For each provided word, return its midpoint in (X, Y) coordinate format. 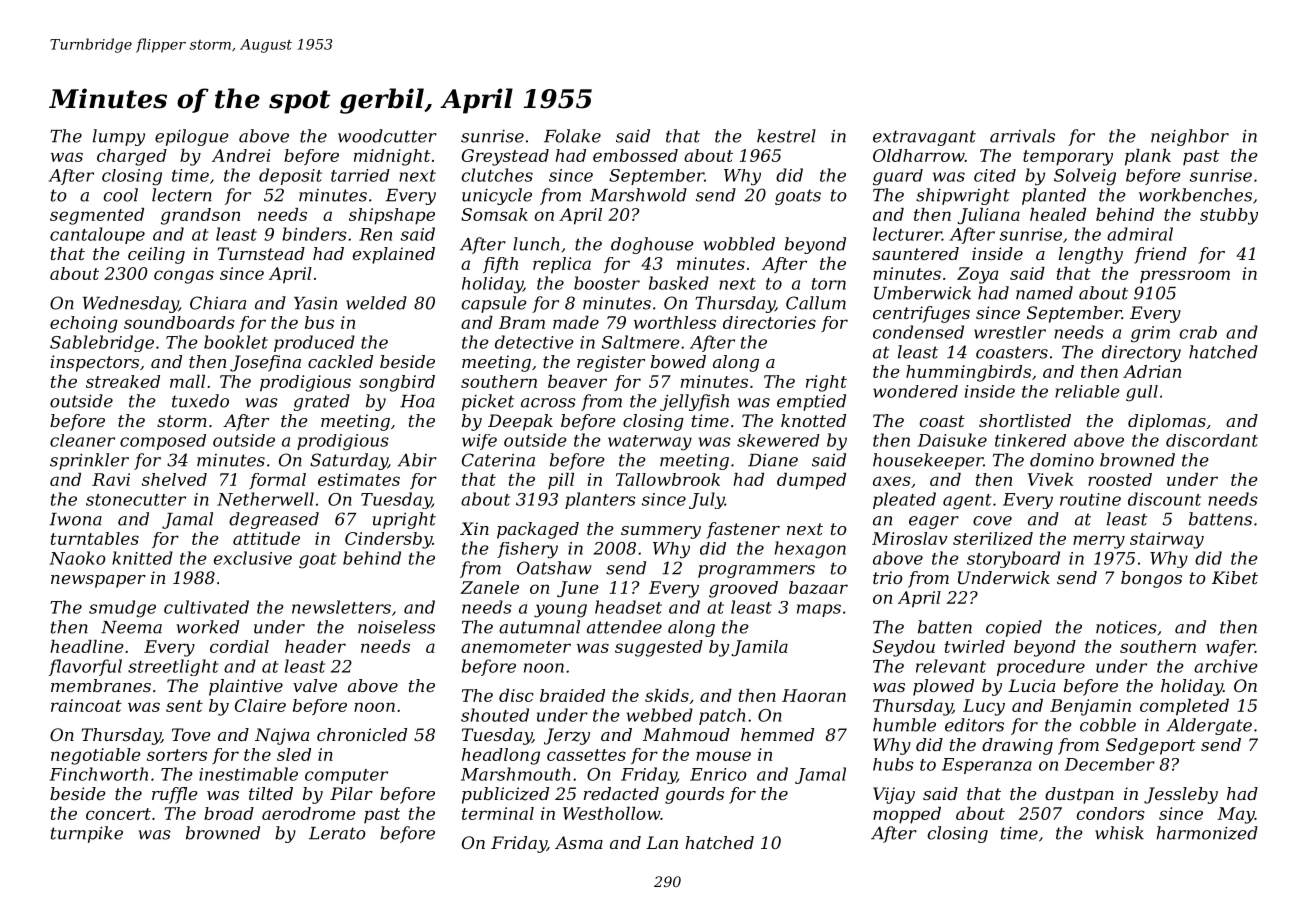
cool (121, 195)
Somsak (494, 214)
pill (561, 481)
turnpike (87, 834)
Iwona (75, 519)
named (1044, 293)
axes (892, 481)
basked (679, 283)
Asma (579, 842)
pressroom (1185, 276)
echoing (84, 324)
